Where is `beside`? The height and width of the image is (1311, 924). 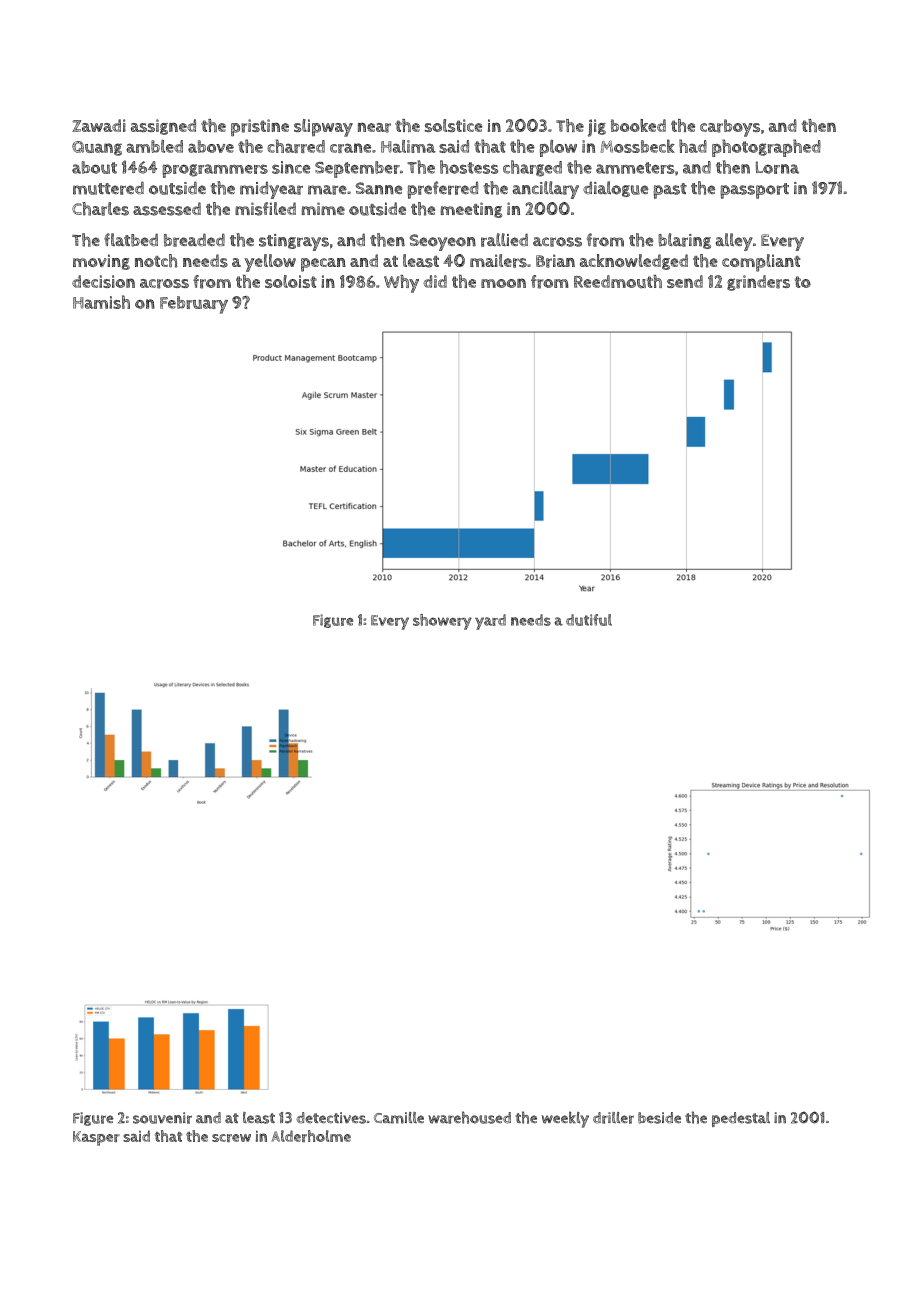
beside is located at coordinates (659, 1118).
